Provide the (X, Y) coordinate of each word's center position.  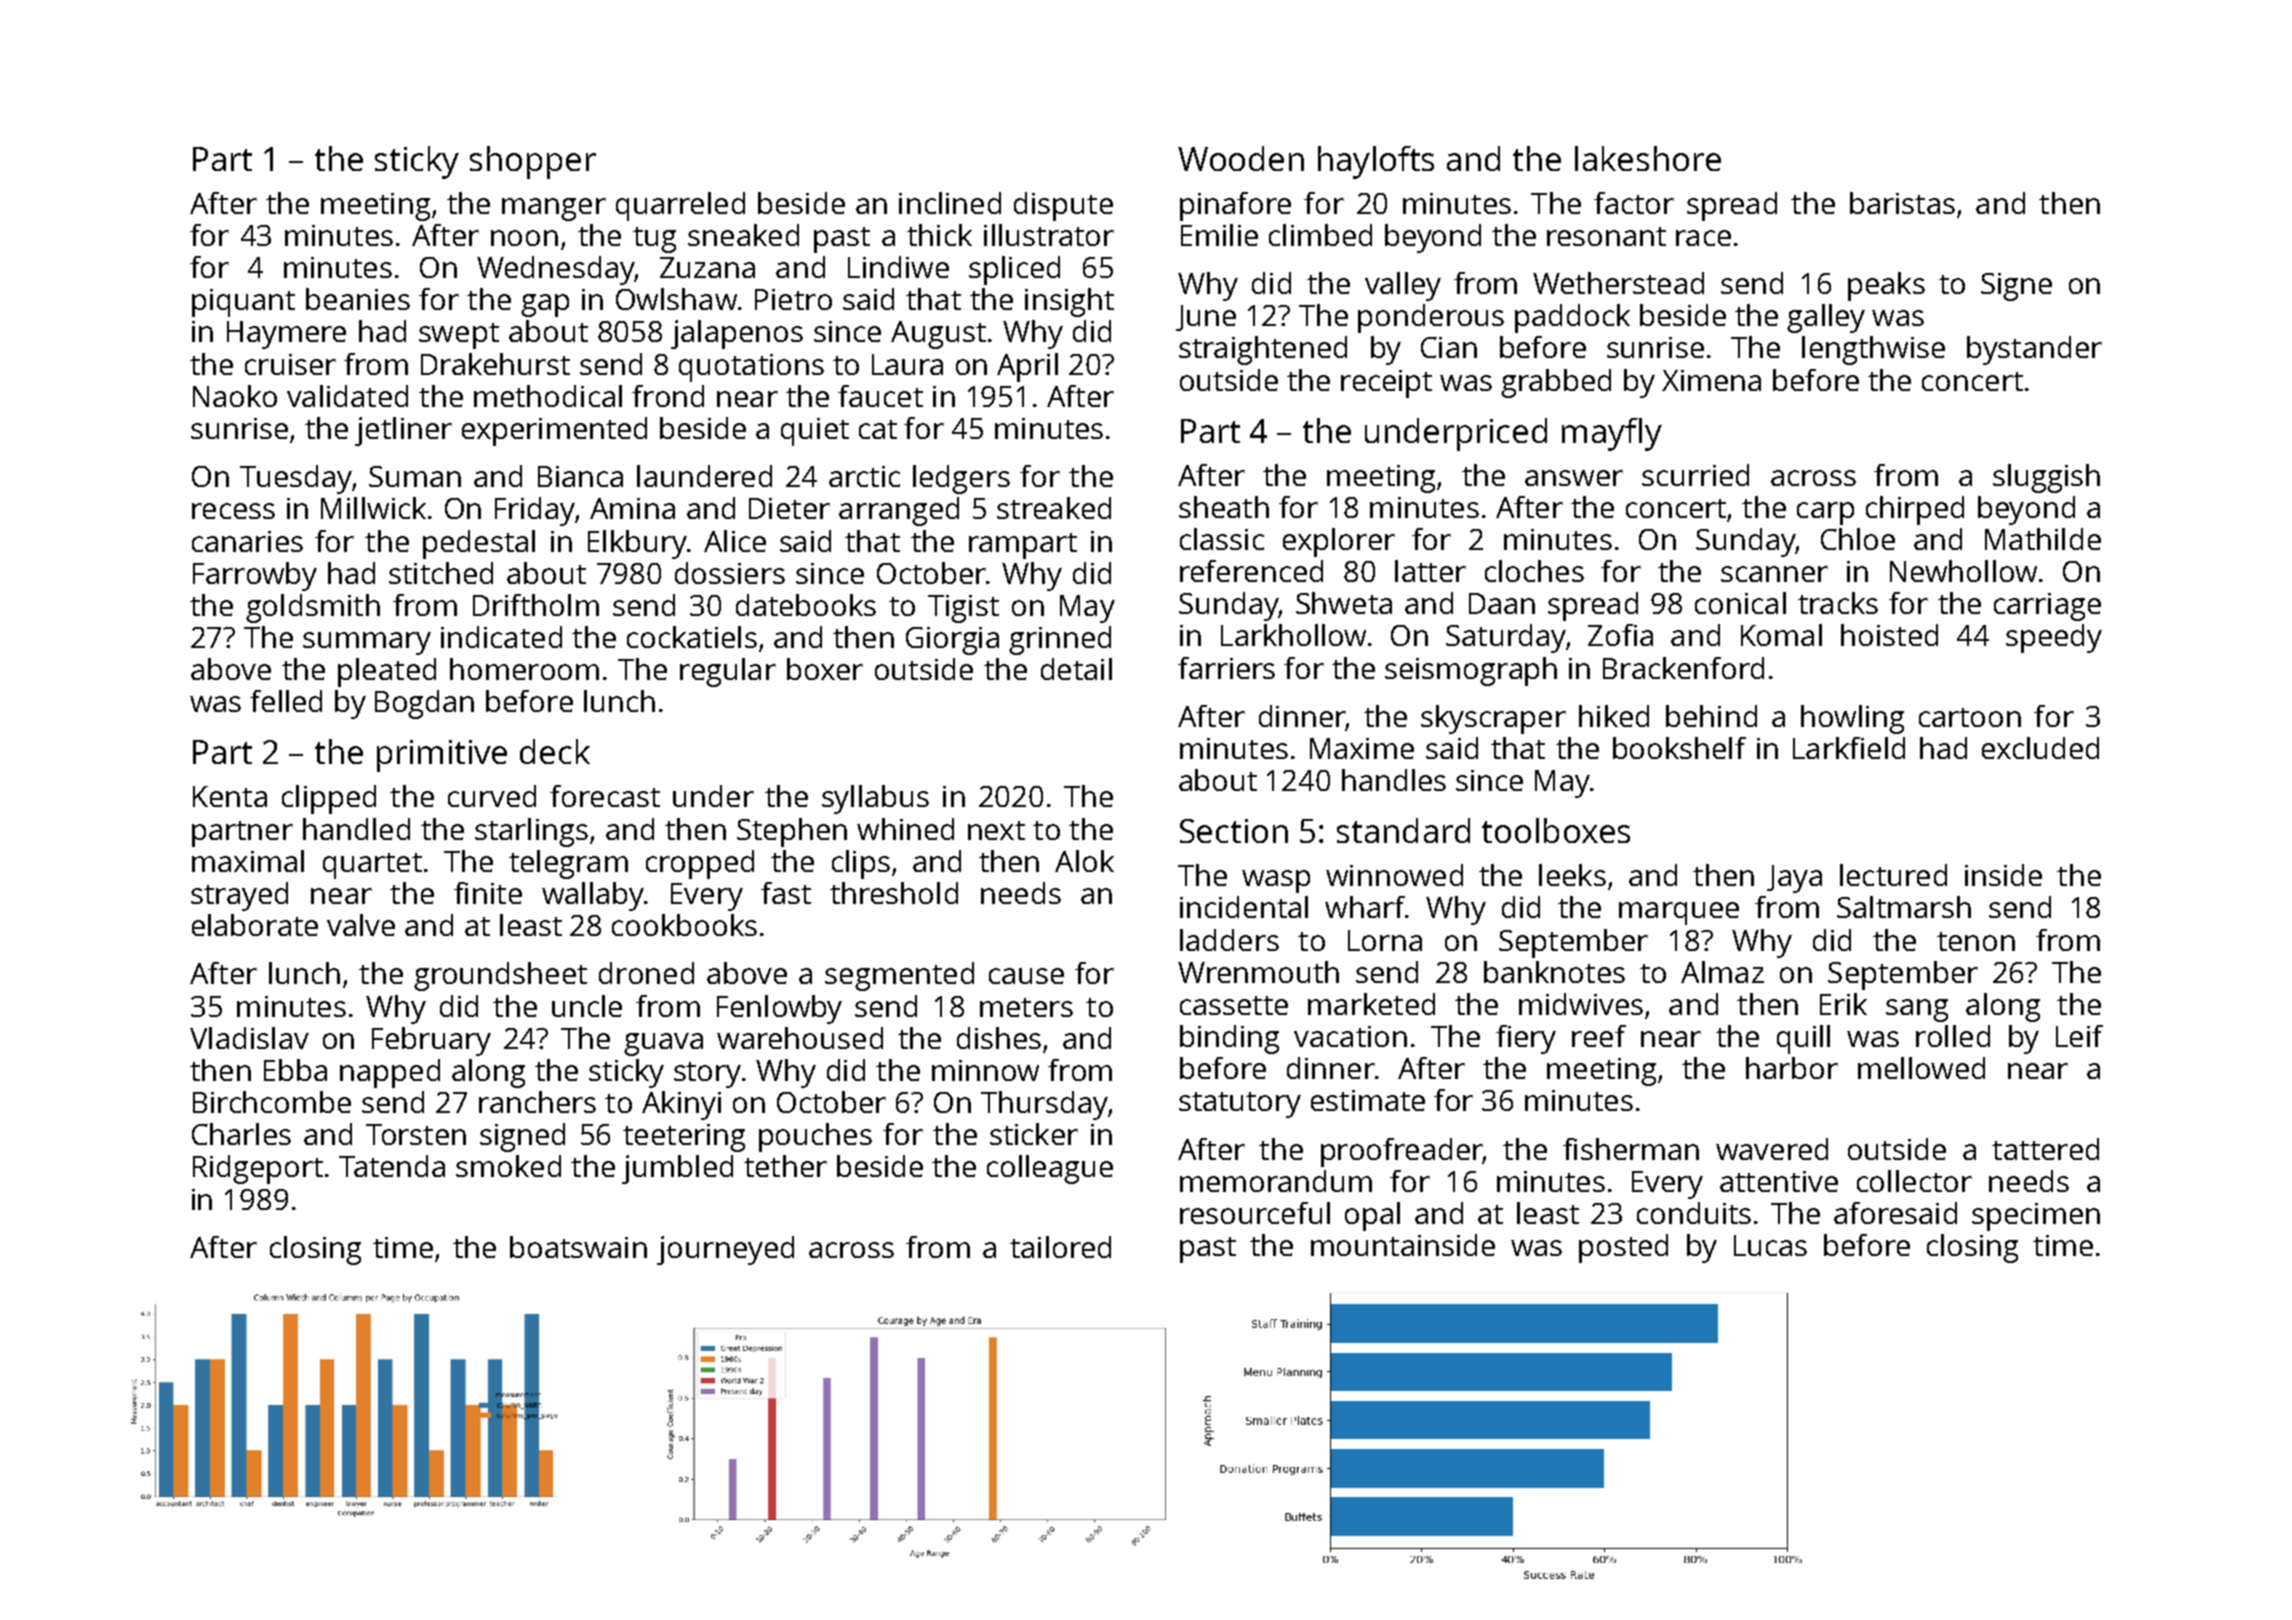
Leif (2079, 1036)
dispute (1063, 206)
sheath (1224, 507)
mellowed (1921, 1068)
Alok (1084, 861)
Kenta (230, 796)
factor (1634, 203)
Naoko (235, 396)
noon (524, 238)
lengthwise (1873, 350)
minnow (985, 1070)
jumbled (677, 1169)
